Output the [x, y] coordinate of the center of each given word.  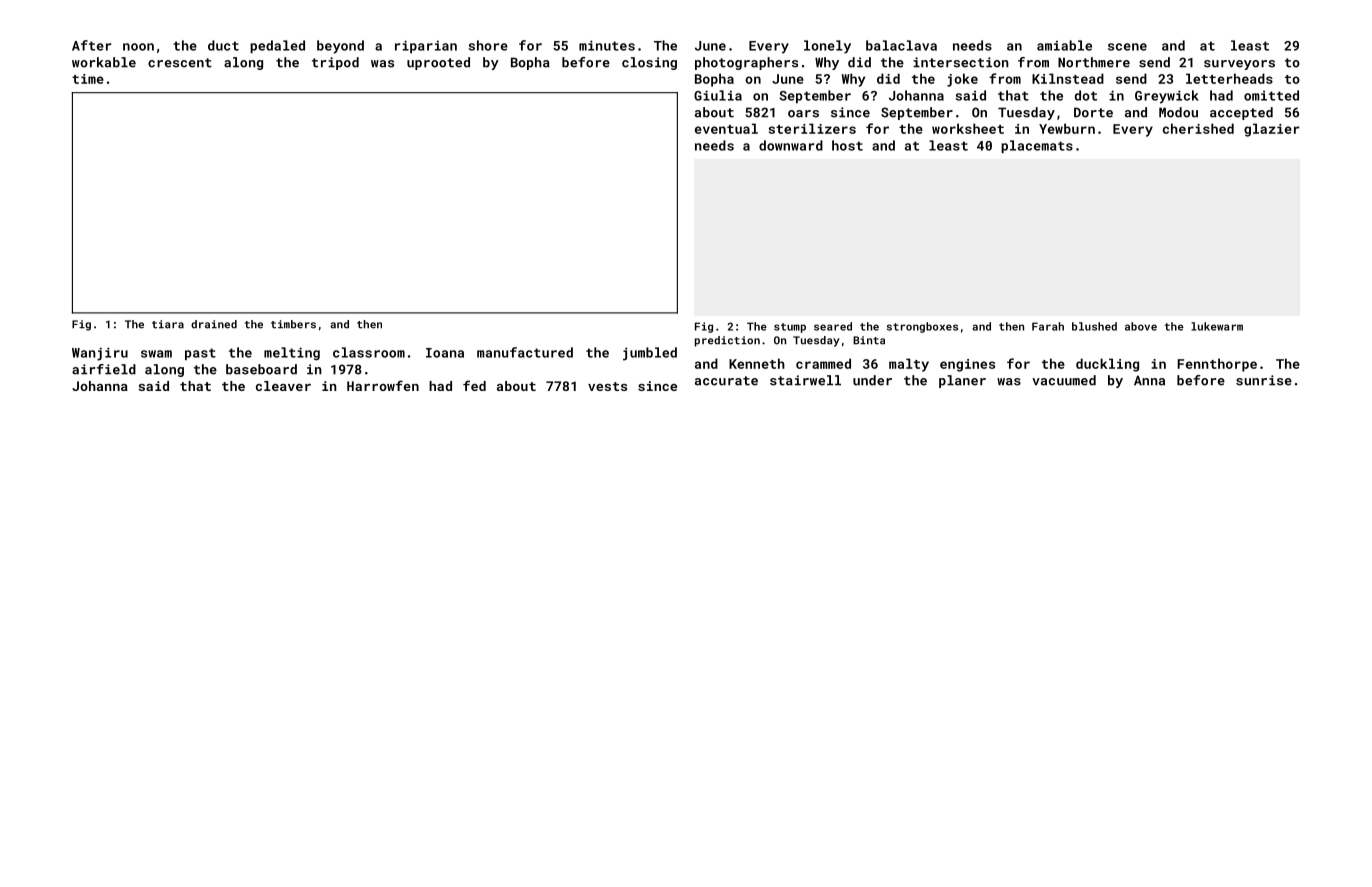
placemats [1037, 146]
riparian [426, 46]
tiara [168, 324]
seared [833, 326]
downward [791, 145]
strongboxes [922, 327]
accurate [726, 381]
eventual [726, 128]
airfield [104, 369]
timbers [293, 324]
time [88, 79]
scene [1127, 47]
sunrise [1264, 380]
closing [649, 63]
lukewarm [1217, 326]
